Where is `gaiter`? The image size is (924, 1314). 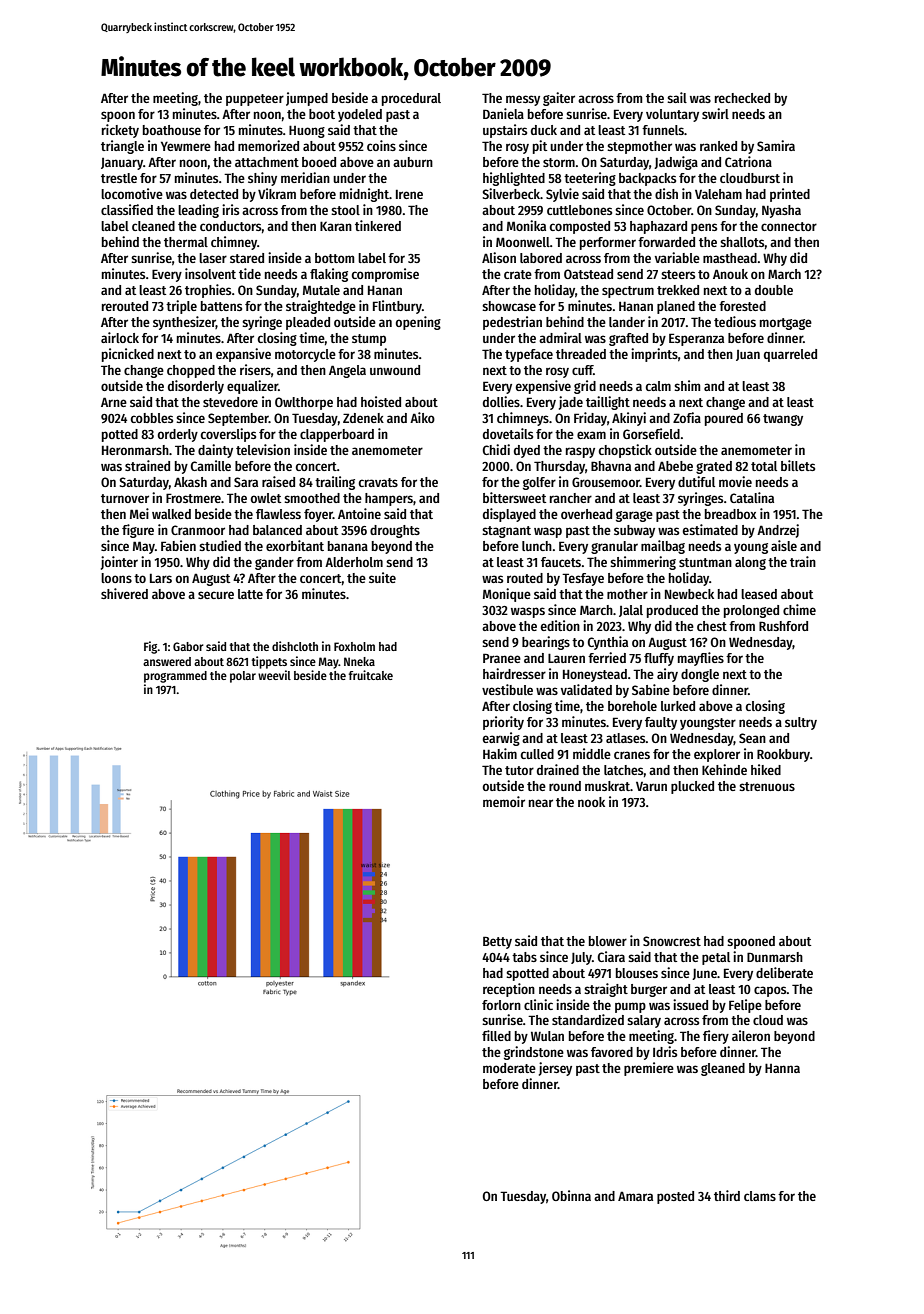
gaiter is located at coordinates (559, 99).
